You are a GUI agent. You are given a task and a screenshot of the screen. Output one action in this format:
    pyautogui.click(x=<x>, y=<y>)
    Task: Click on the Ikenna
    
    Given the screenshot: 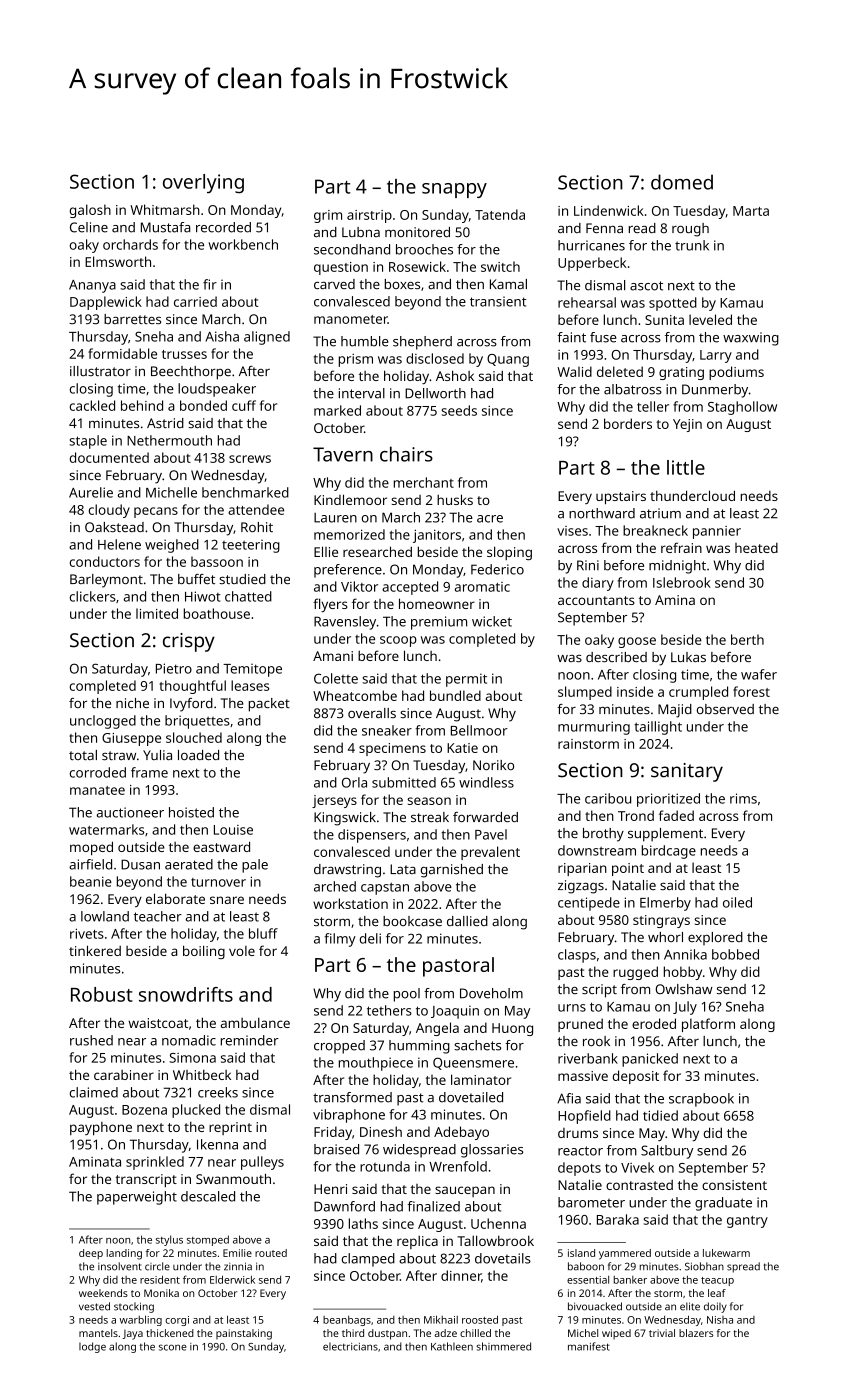 What is the action you would take?
    pyautogui.click(x=217, y=1144)
